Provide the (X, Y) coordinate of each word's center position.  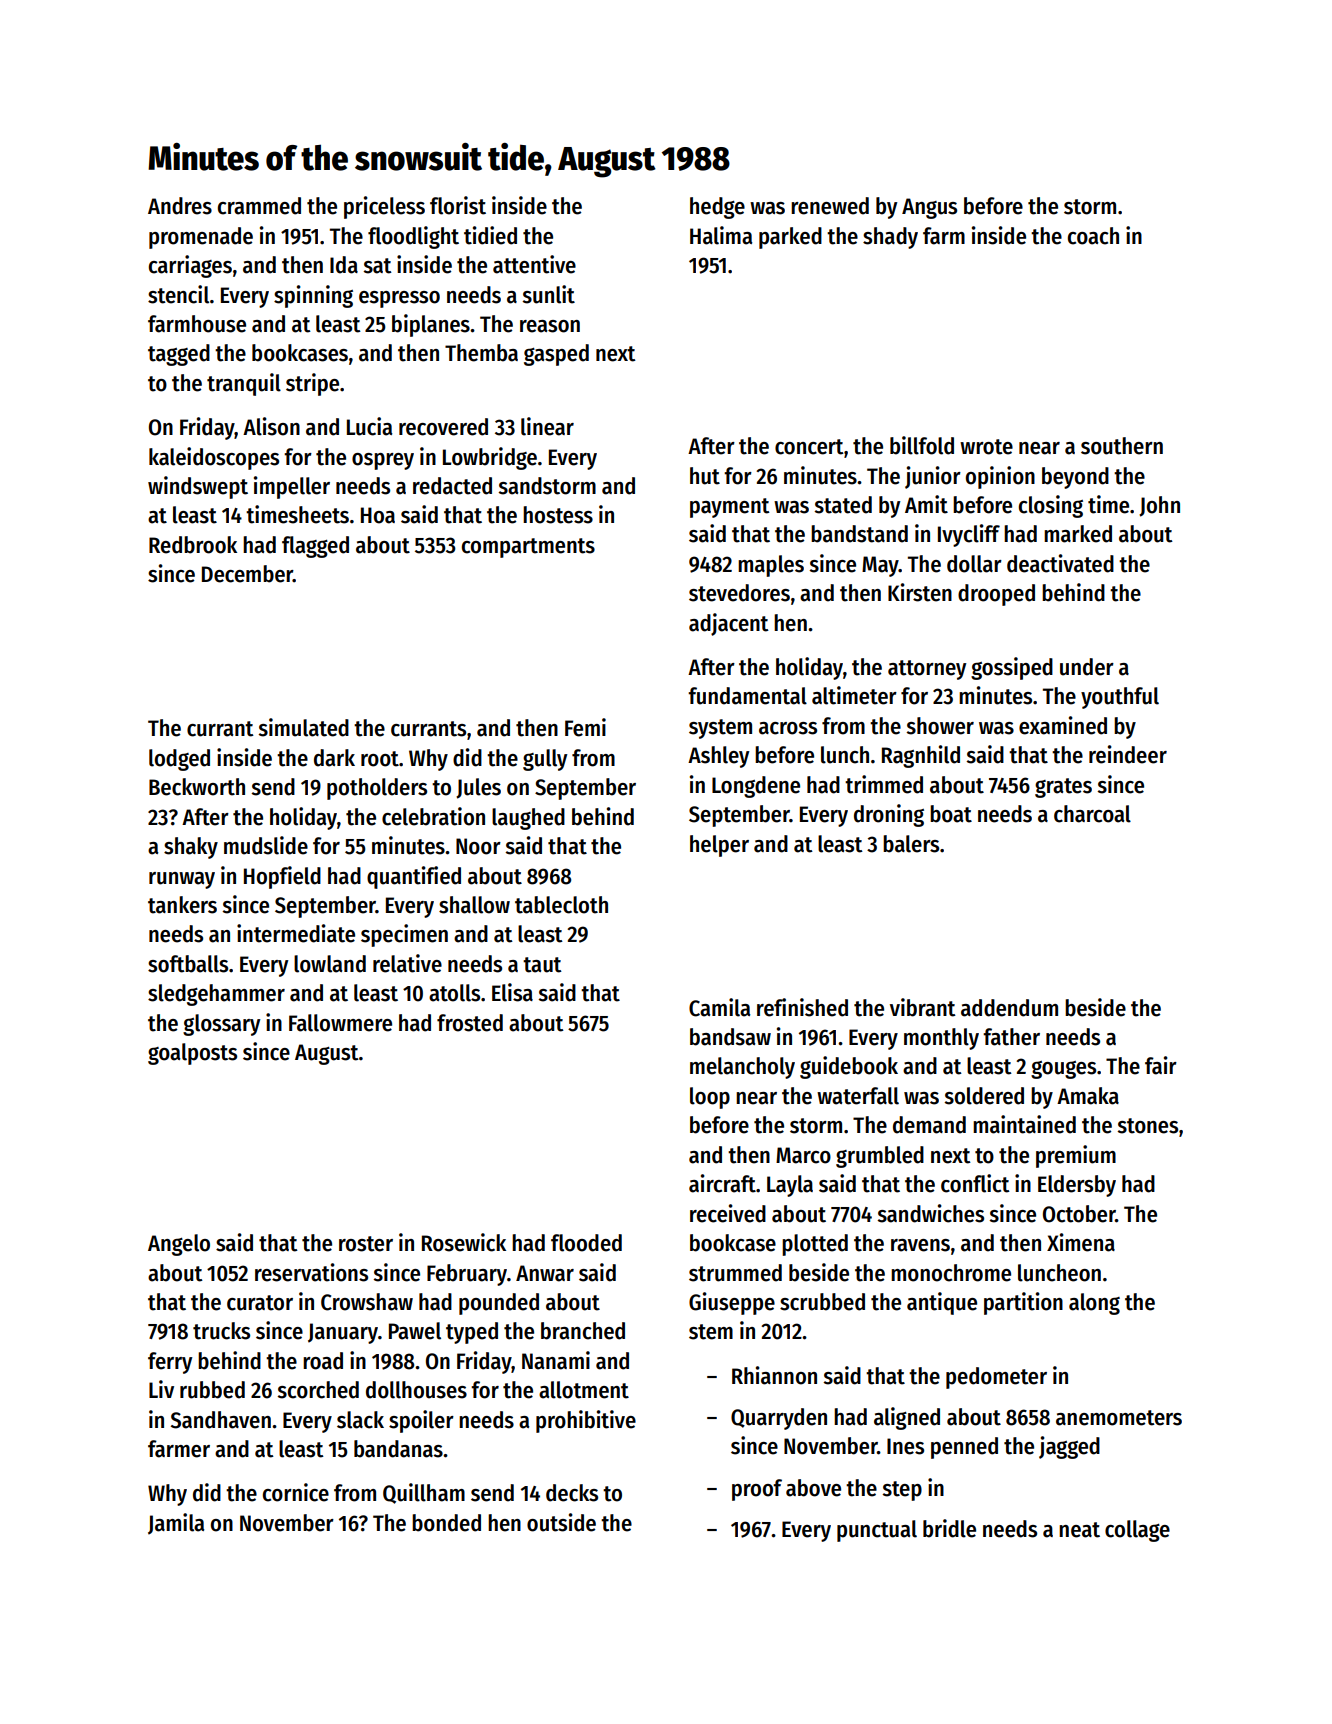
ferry (170, 1363)
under (1087, 667)
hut (705, 476)
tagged (179, 355)
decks (572, 1493)
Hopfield (282, 877)
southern (1122, 446)
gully (545, 760)
